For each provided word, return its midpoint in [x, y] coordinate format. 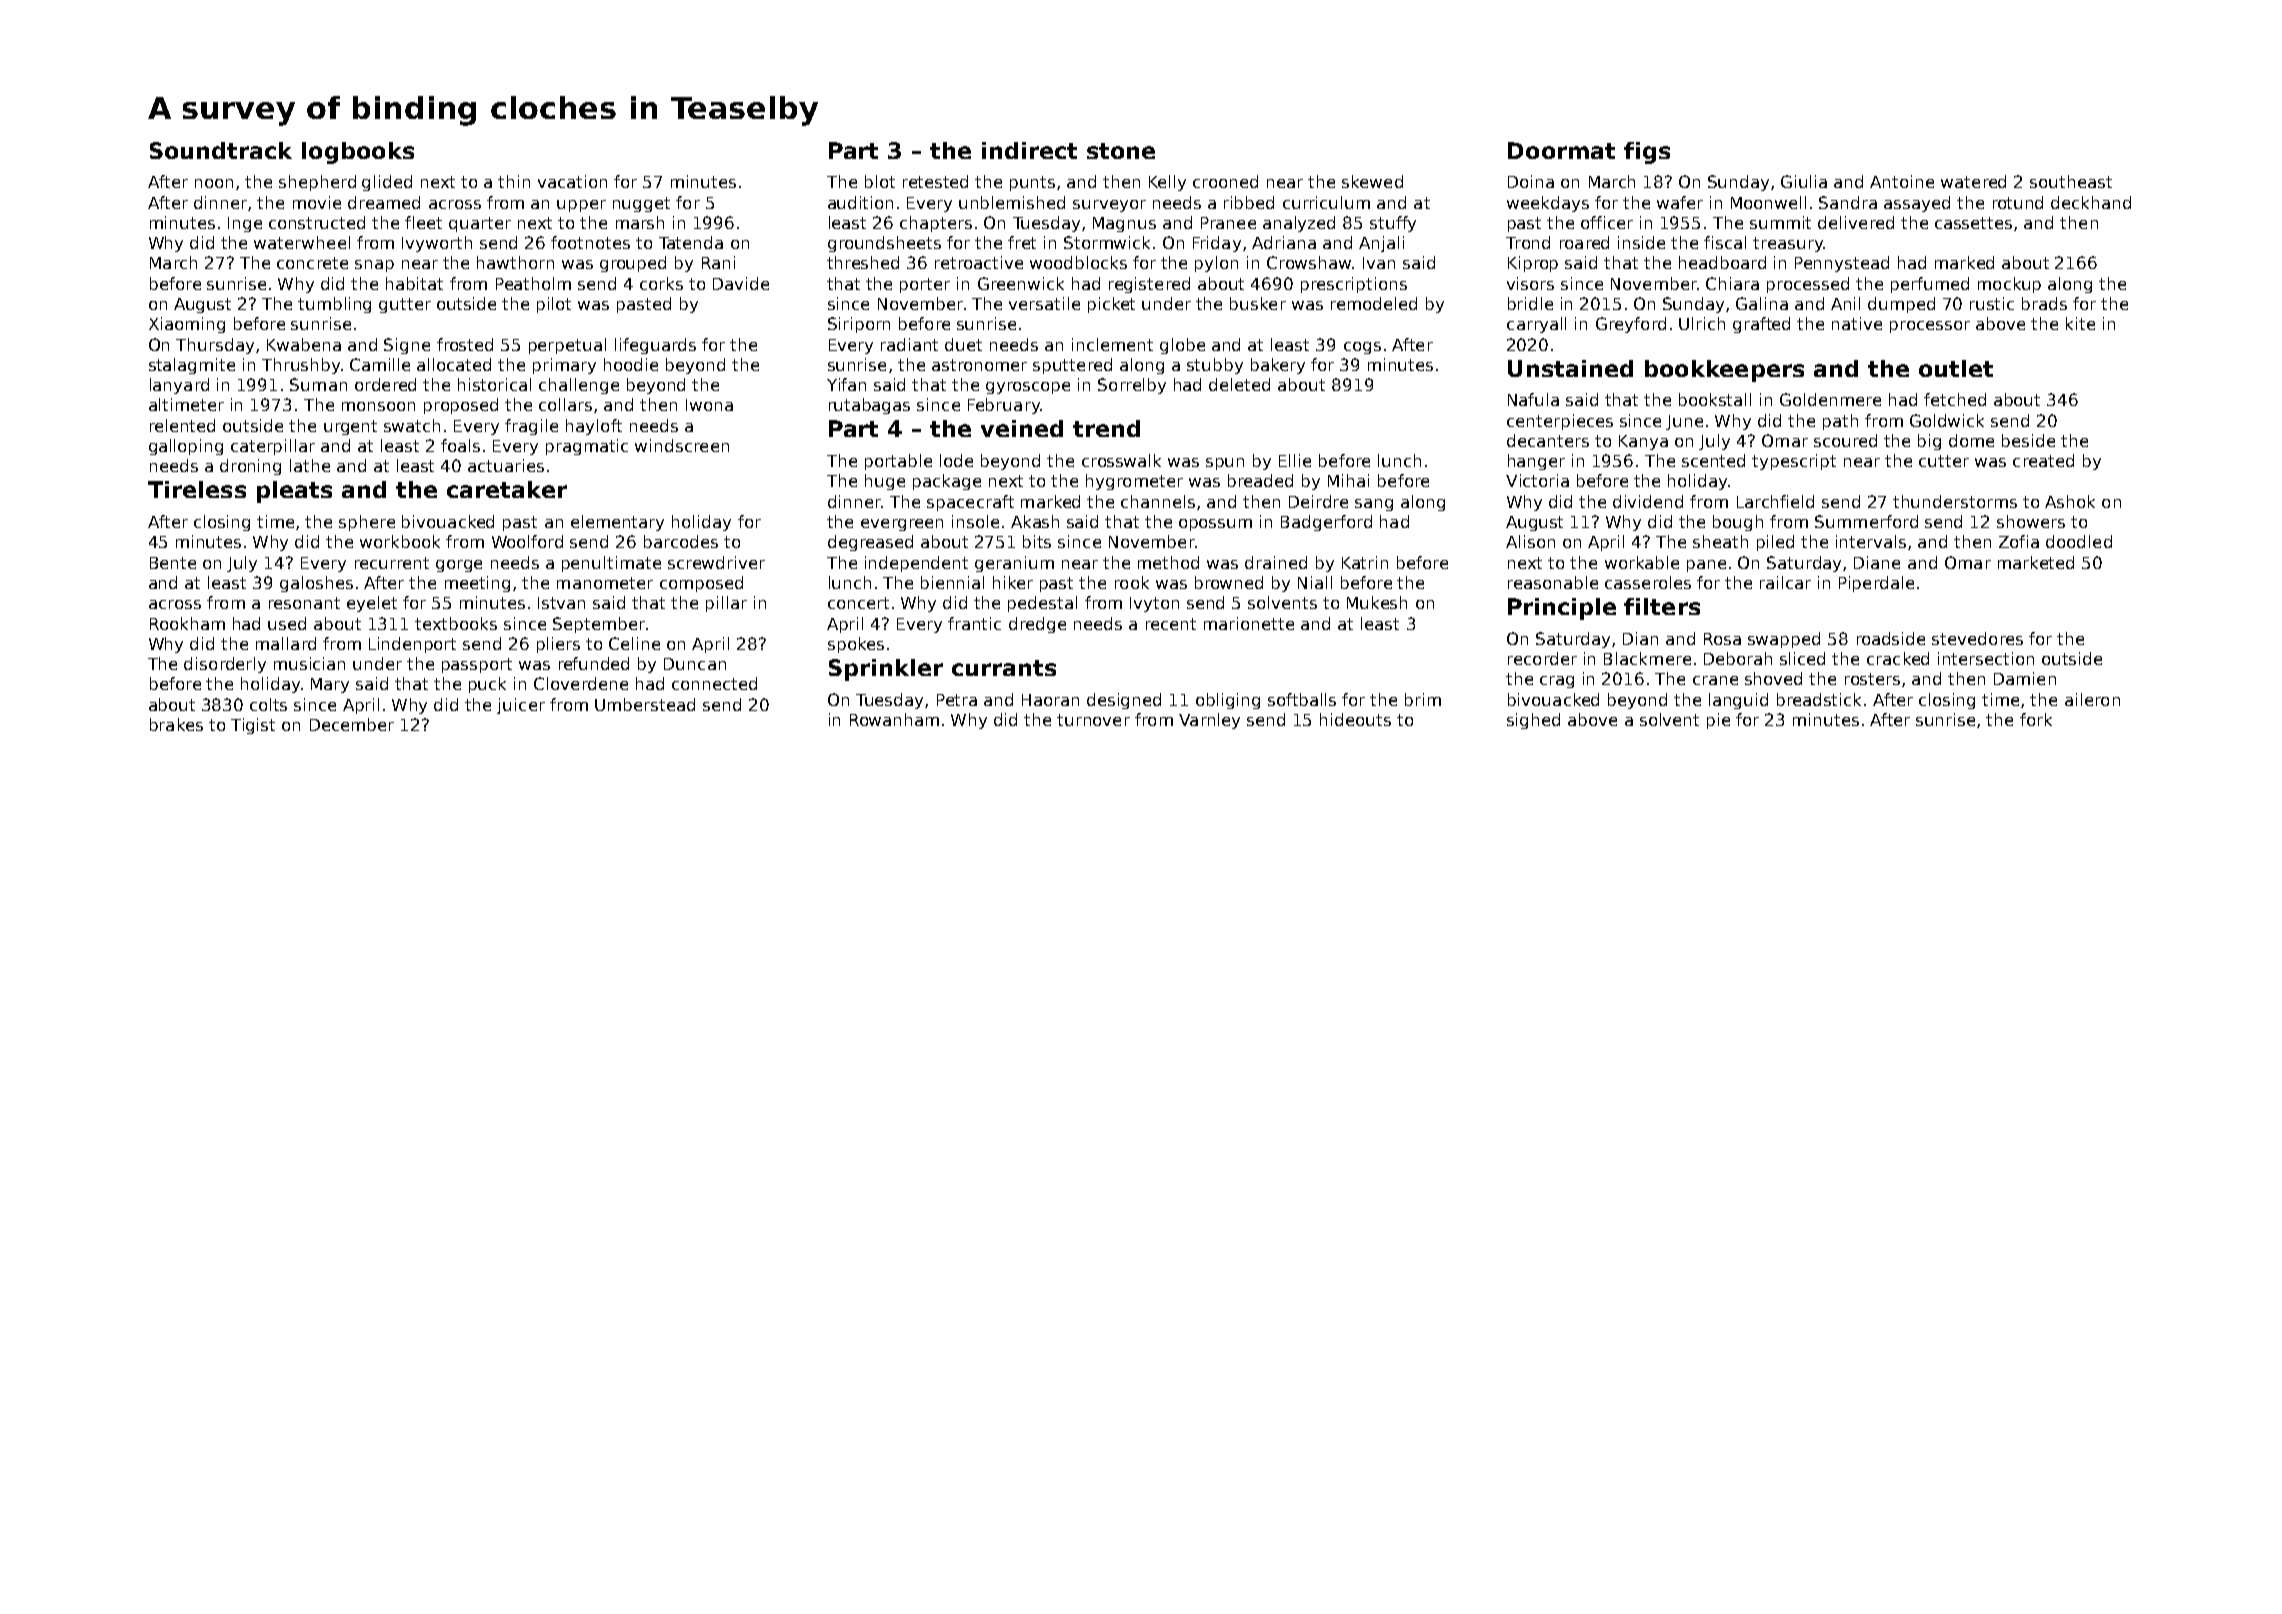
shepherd [317, 183]
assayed [1917, 204]
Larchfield [1775, 501]
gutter [405, 305]
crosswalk [1121, 460]
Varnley [1209, 721]
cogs [1362, 348]
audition [860, 202]
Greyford [1631, 325]
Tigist [253, 726]
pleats [294, 492]
